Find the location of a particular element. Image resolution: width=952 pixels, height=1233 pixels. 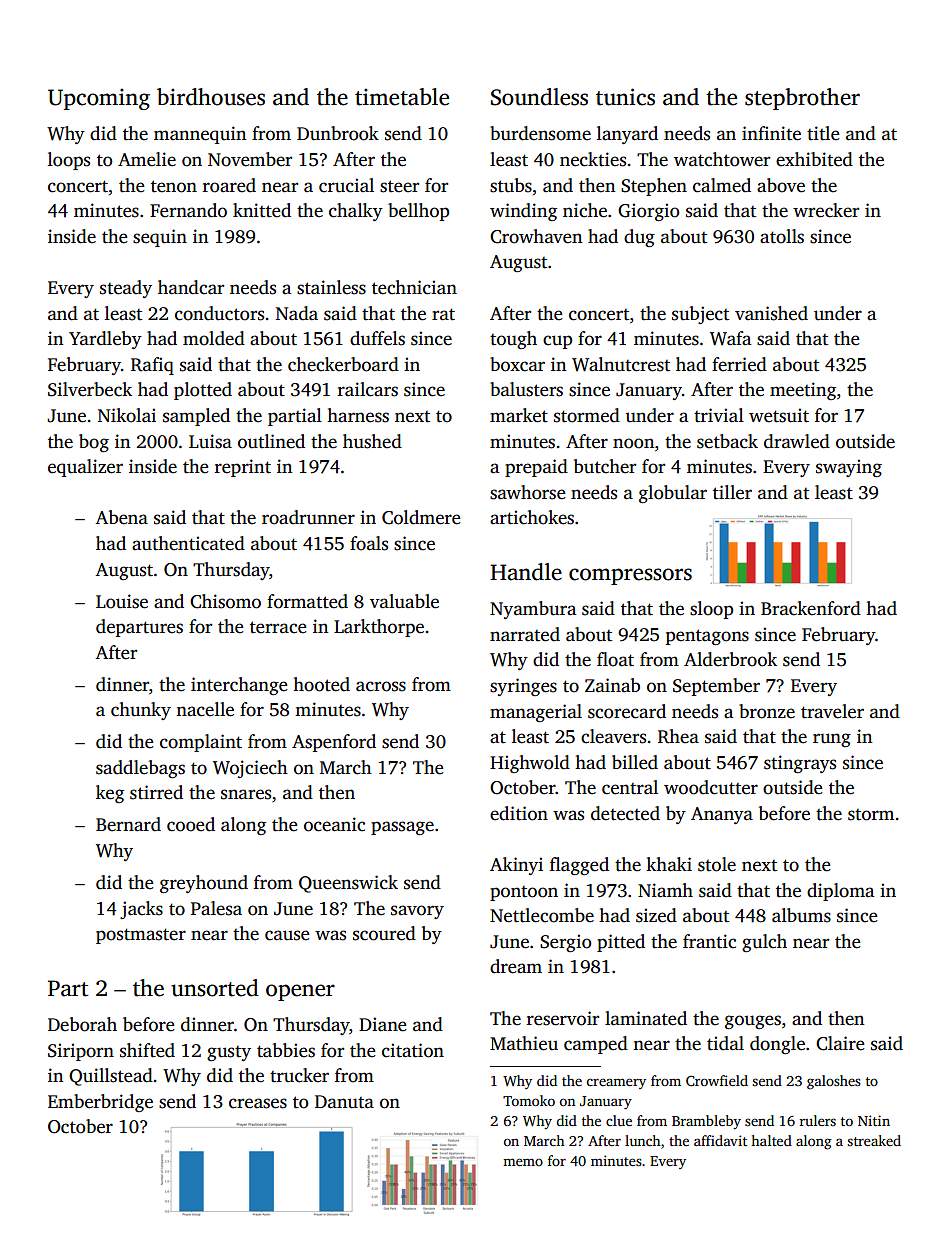

Abena is located at coordinates (121, 517).
